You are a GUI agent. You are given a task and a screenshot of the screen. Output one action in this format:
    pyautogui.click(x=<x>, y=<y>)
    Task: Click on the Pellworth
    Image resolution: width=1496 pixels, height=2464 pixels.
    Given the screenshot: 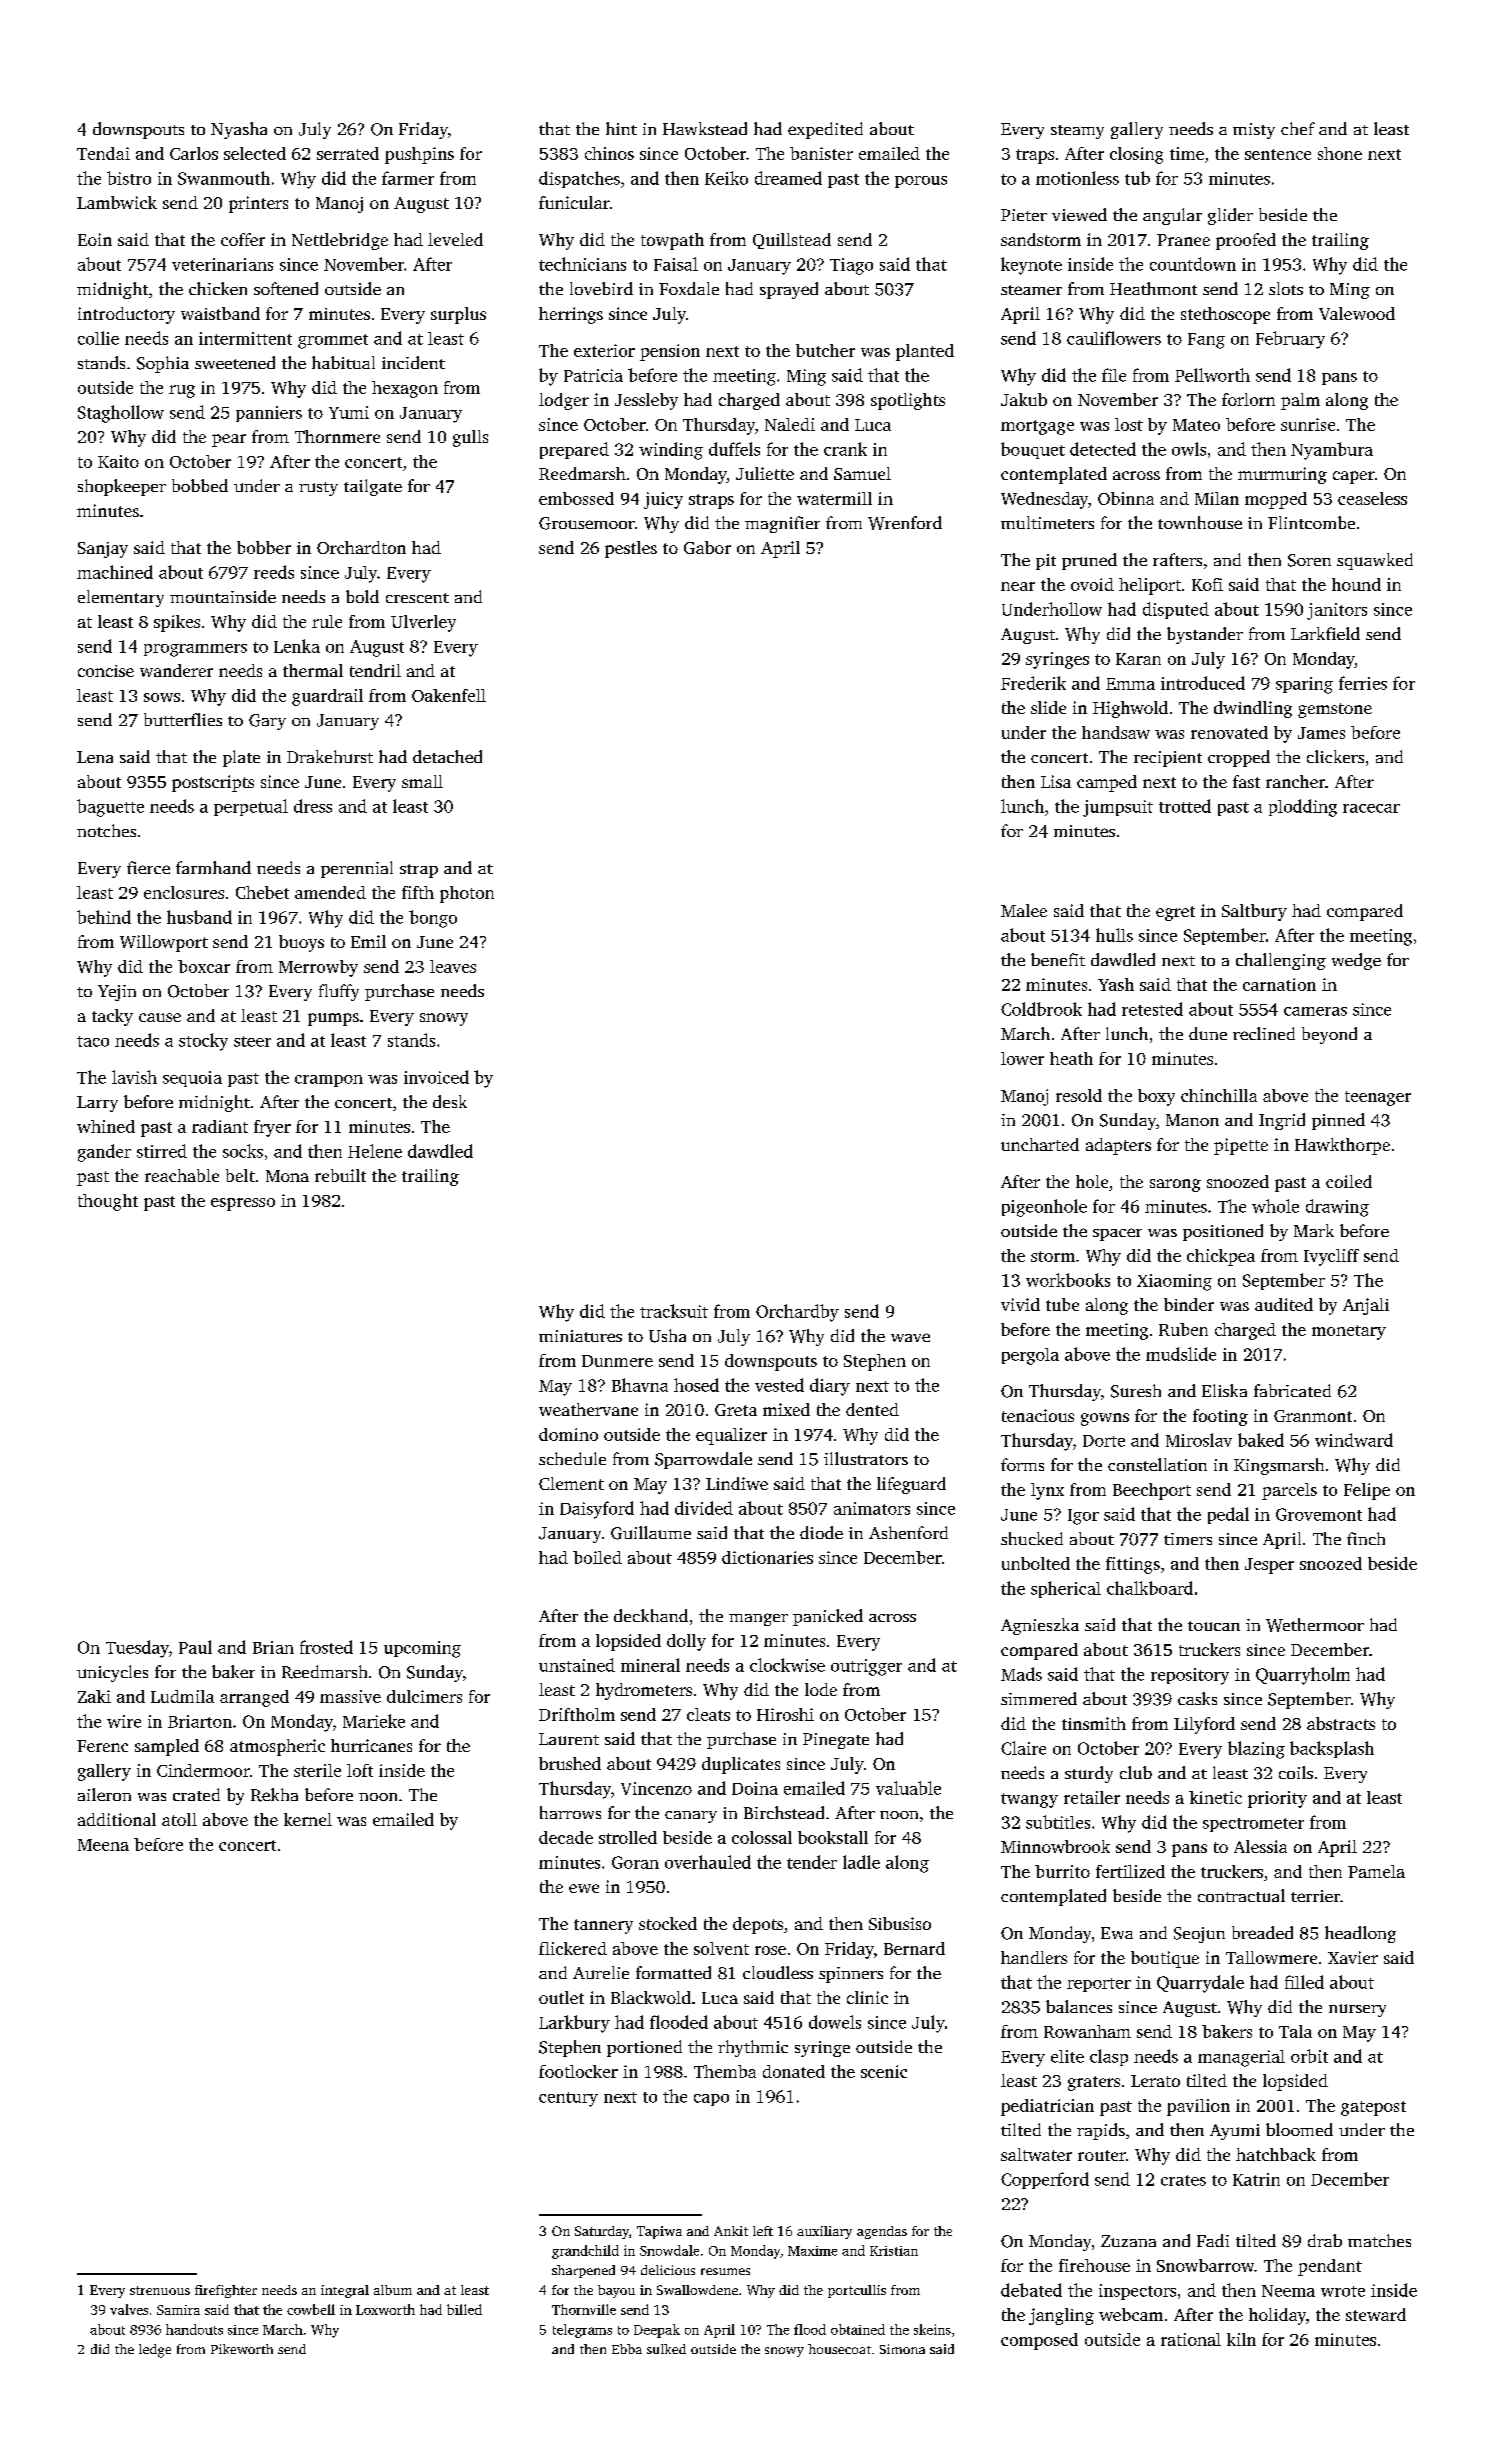 What is the action you would take?
    pyautogui.click(x=1212, y=375)
